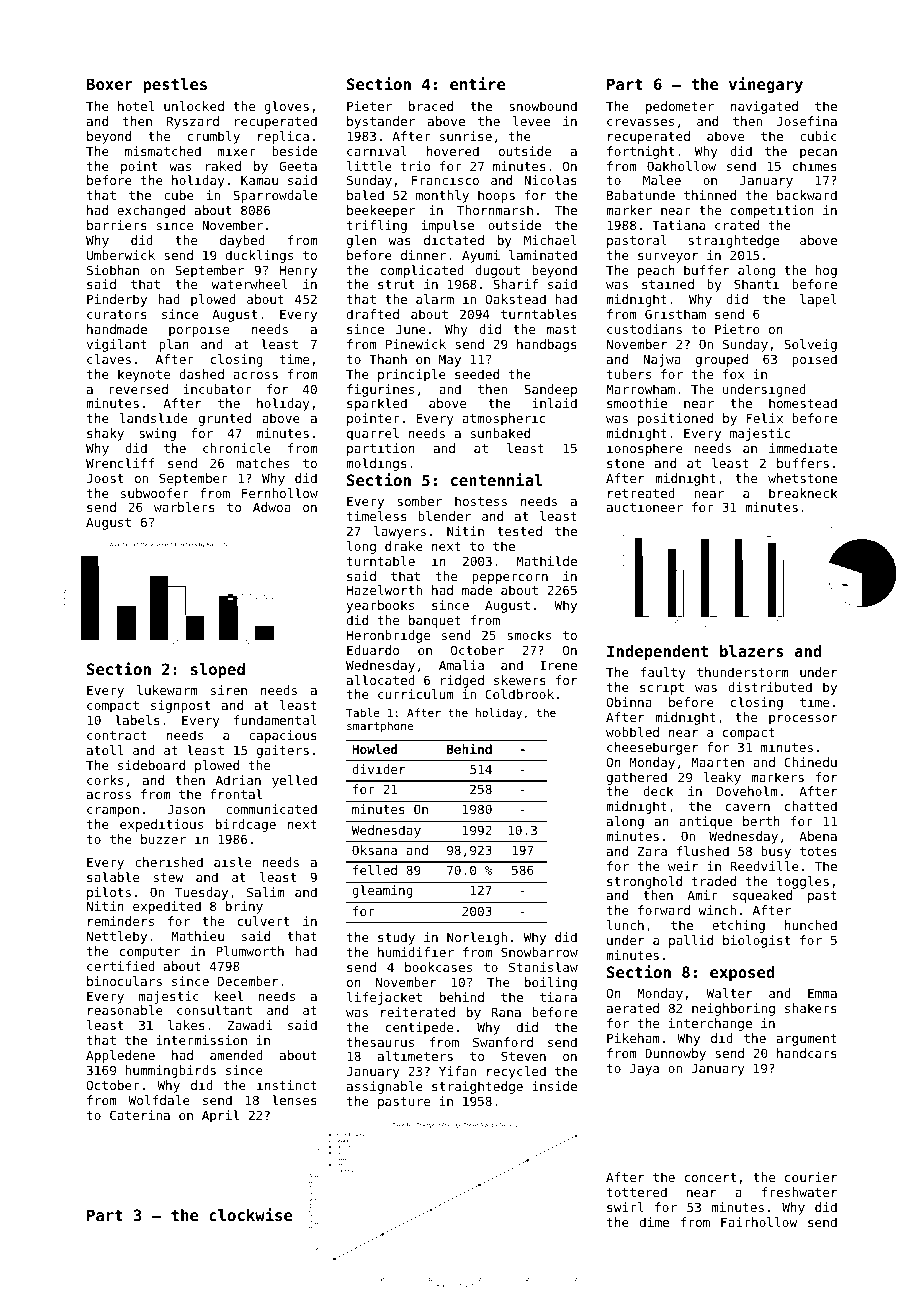 The image size is (924, 1308). Describe the element at coordinates (680, 107) in the page. I see `pedometer` at that location.
